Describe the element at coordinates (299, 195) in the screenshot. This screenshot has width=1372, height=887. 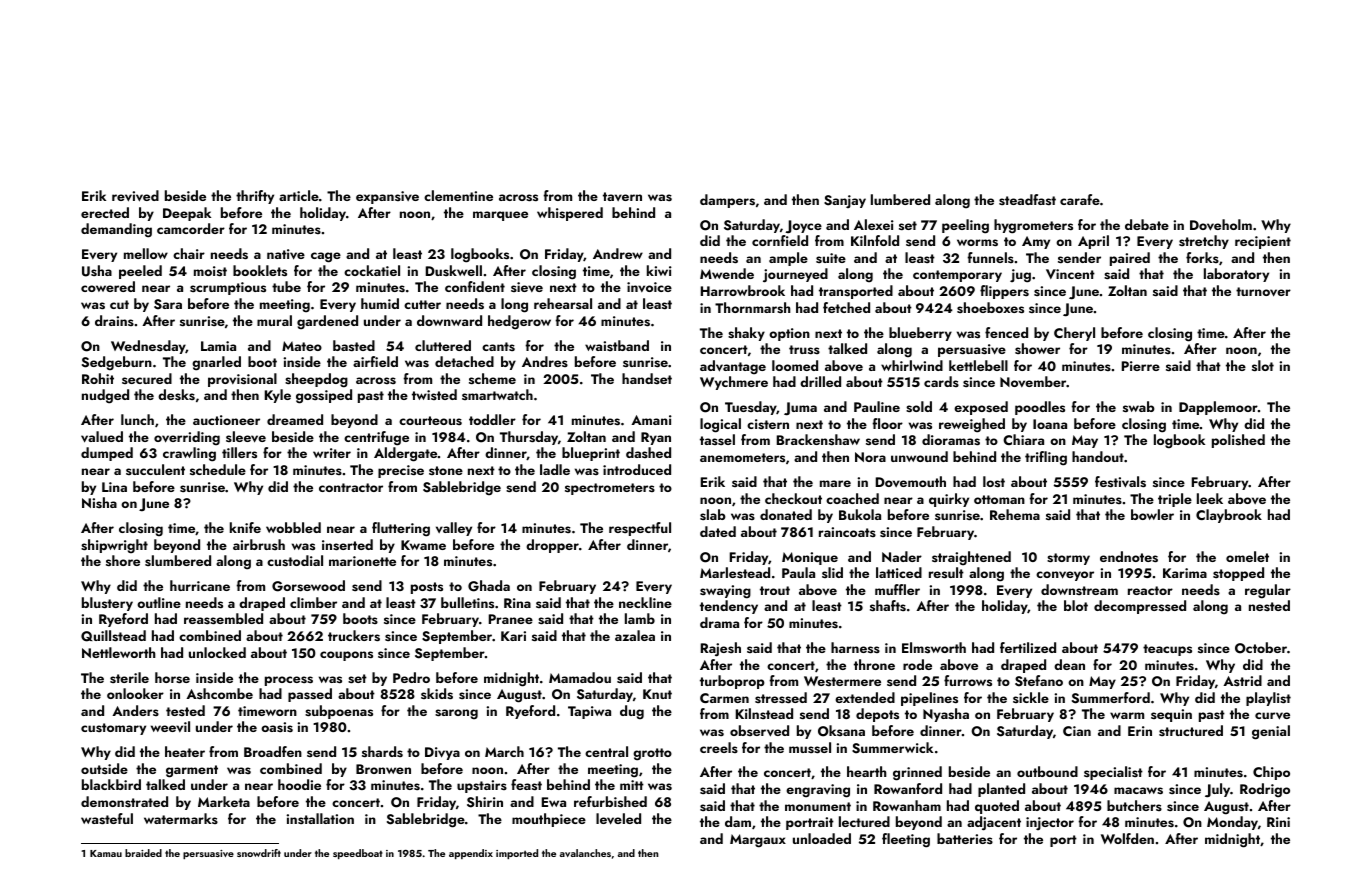
I see `article` at that location.
